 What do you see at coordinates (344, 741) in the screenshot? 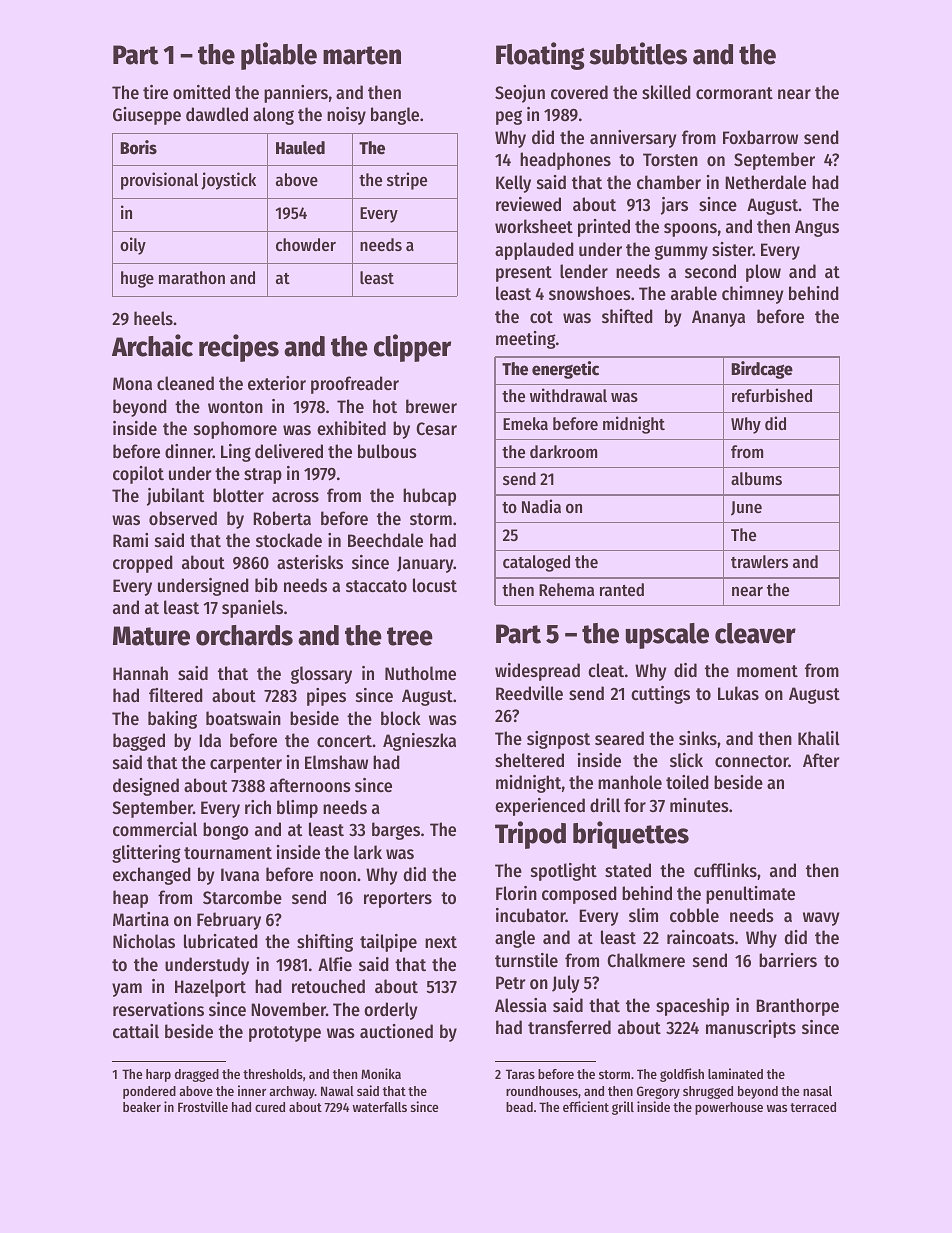
I see `concert` at bounding box center [344, 741].
